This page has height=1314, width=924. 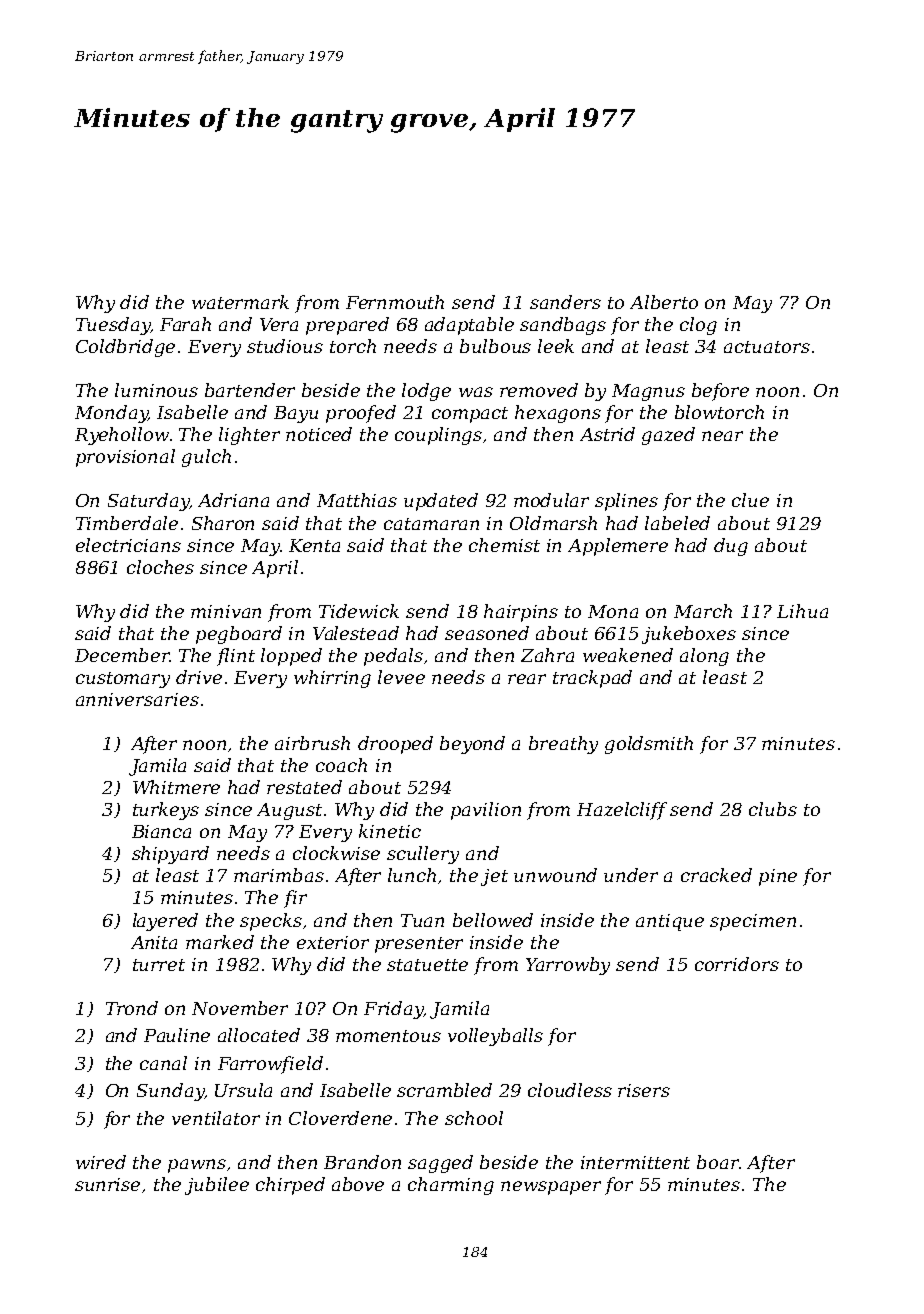 What do you see at coordinates (216, 1118) in the page?
I see `ventilator` at bounding box center [216, 1118].
